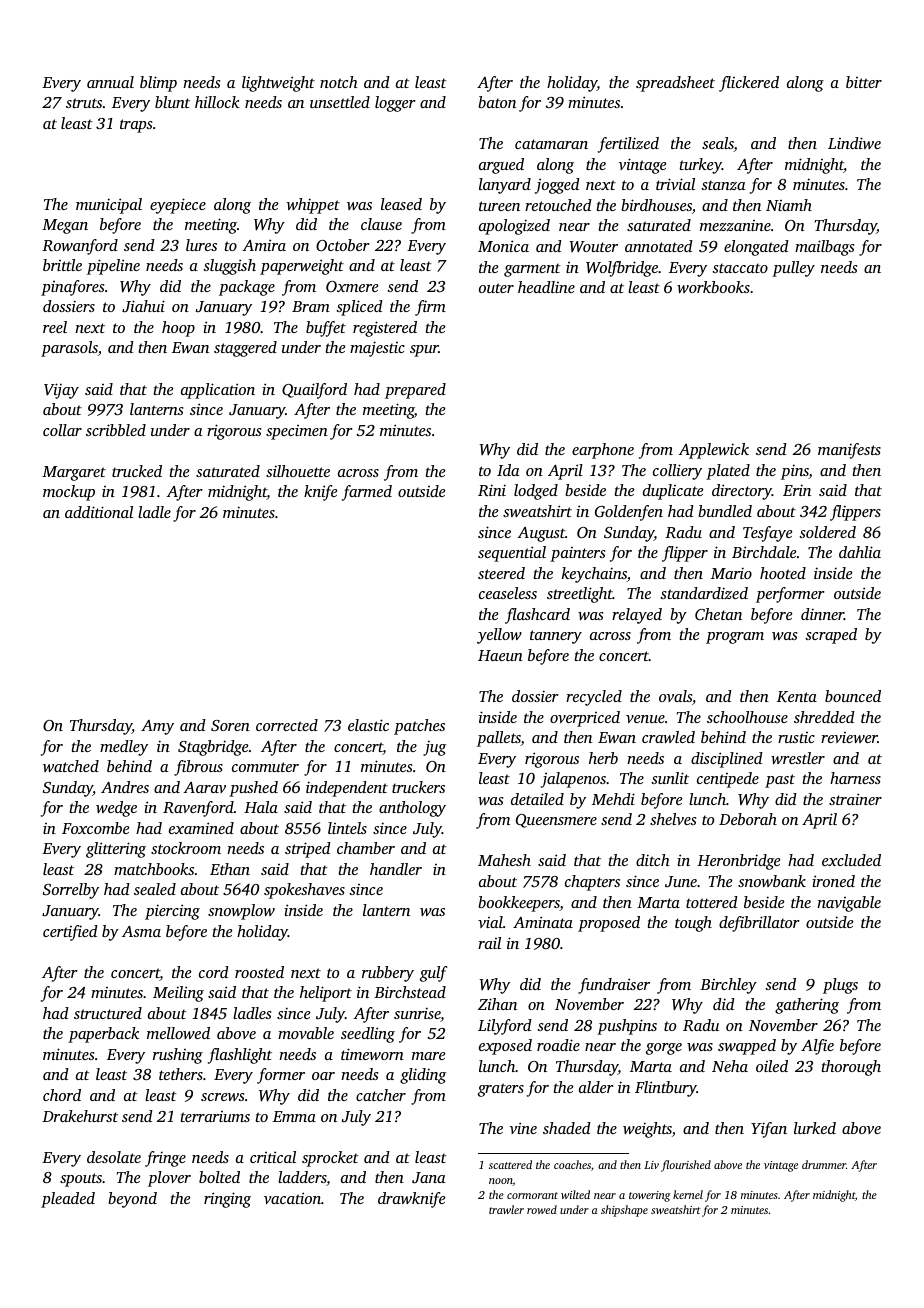 Image resolution: width=924 pixels, height=1308 pixels. I want to click on Deborah, so click(748, 819).
